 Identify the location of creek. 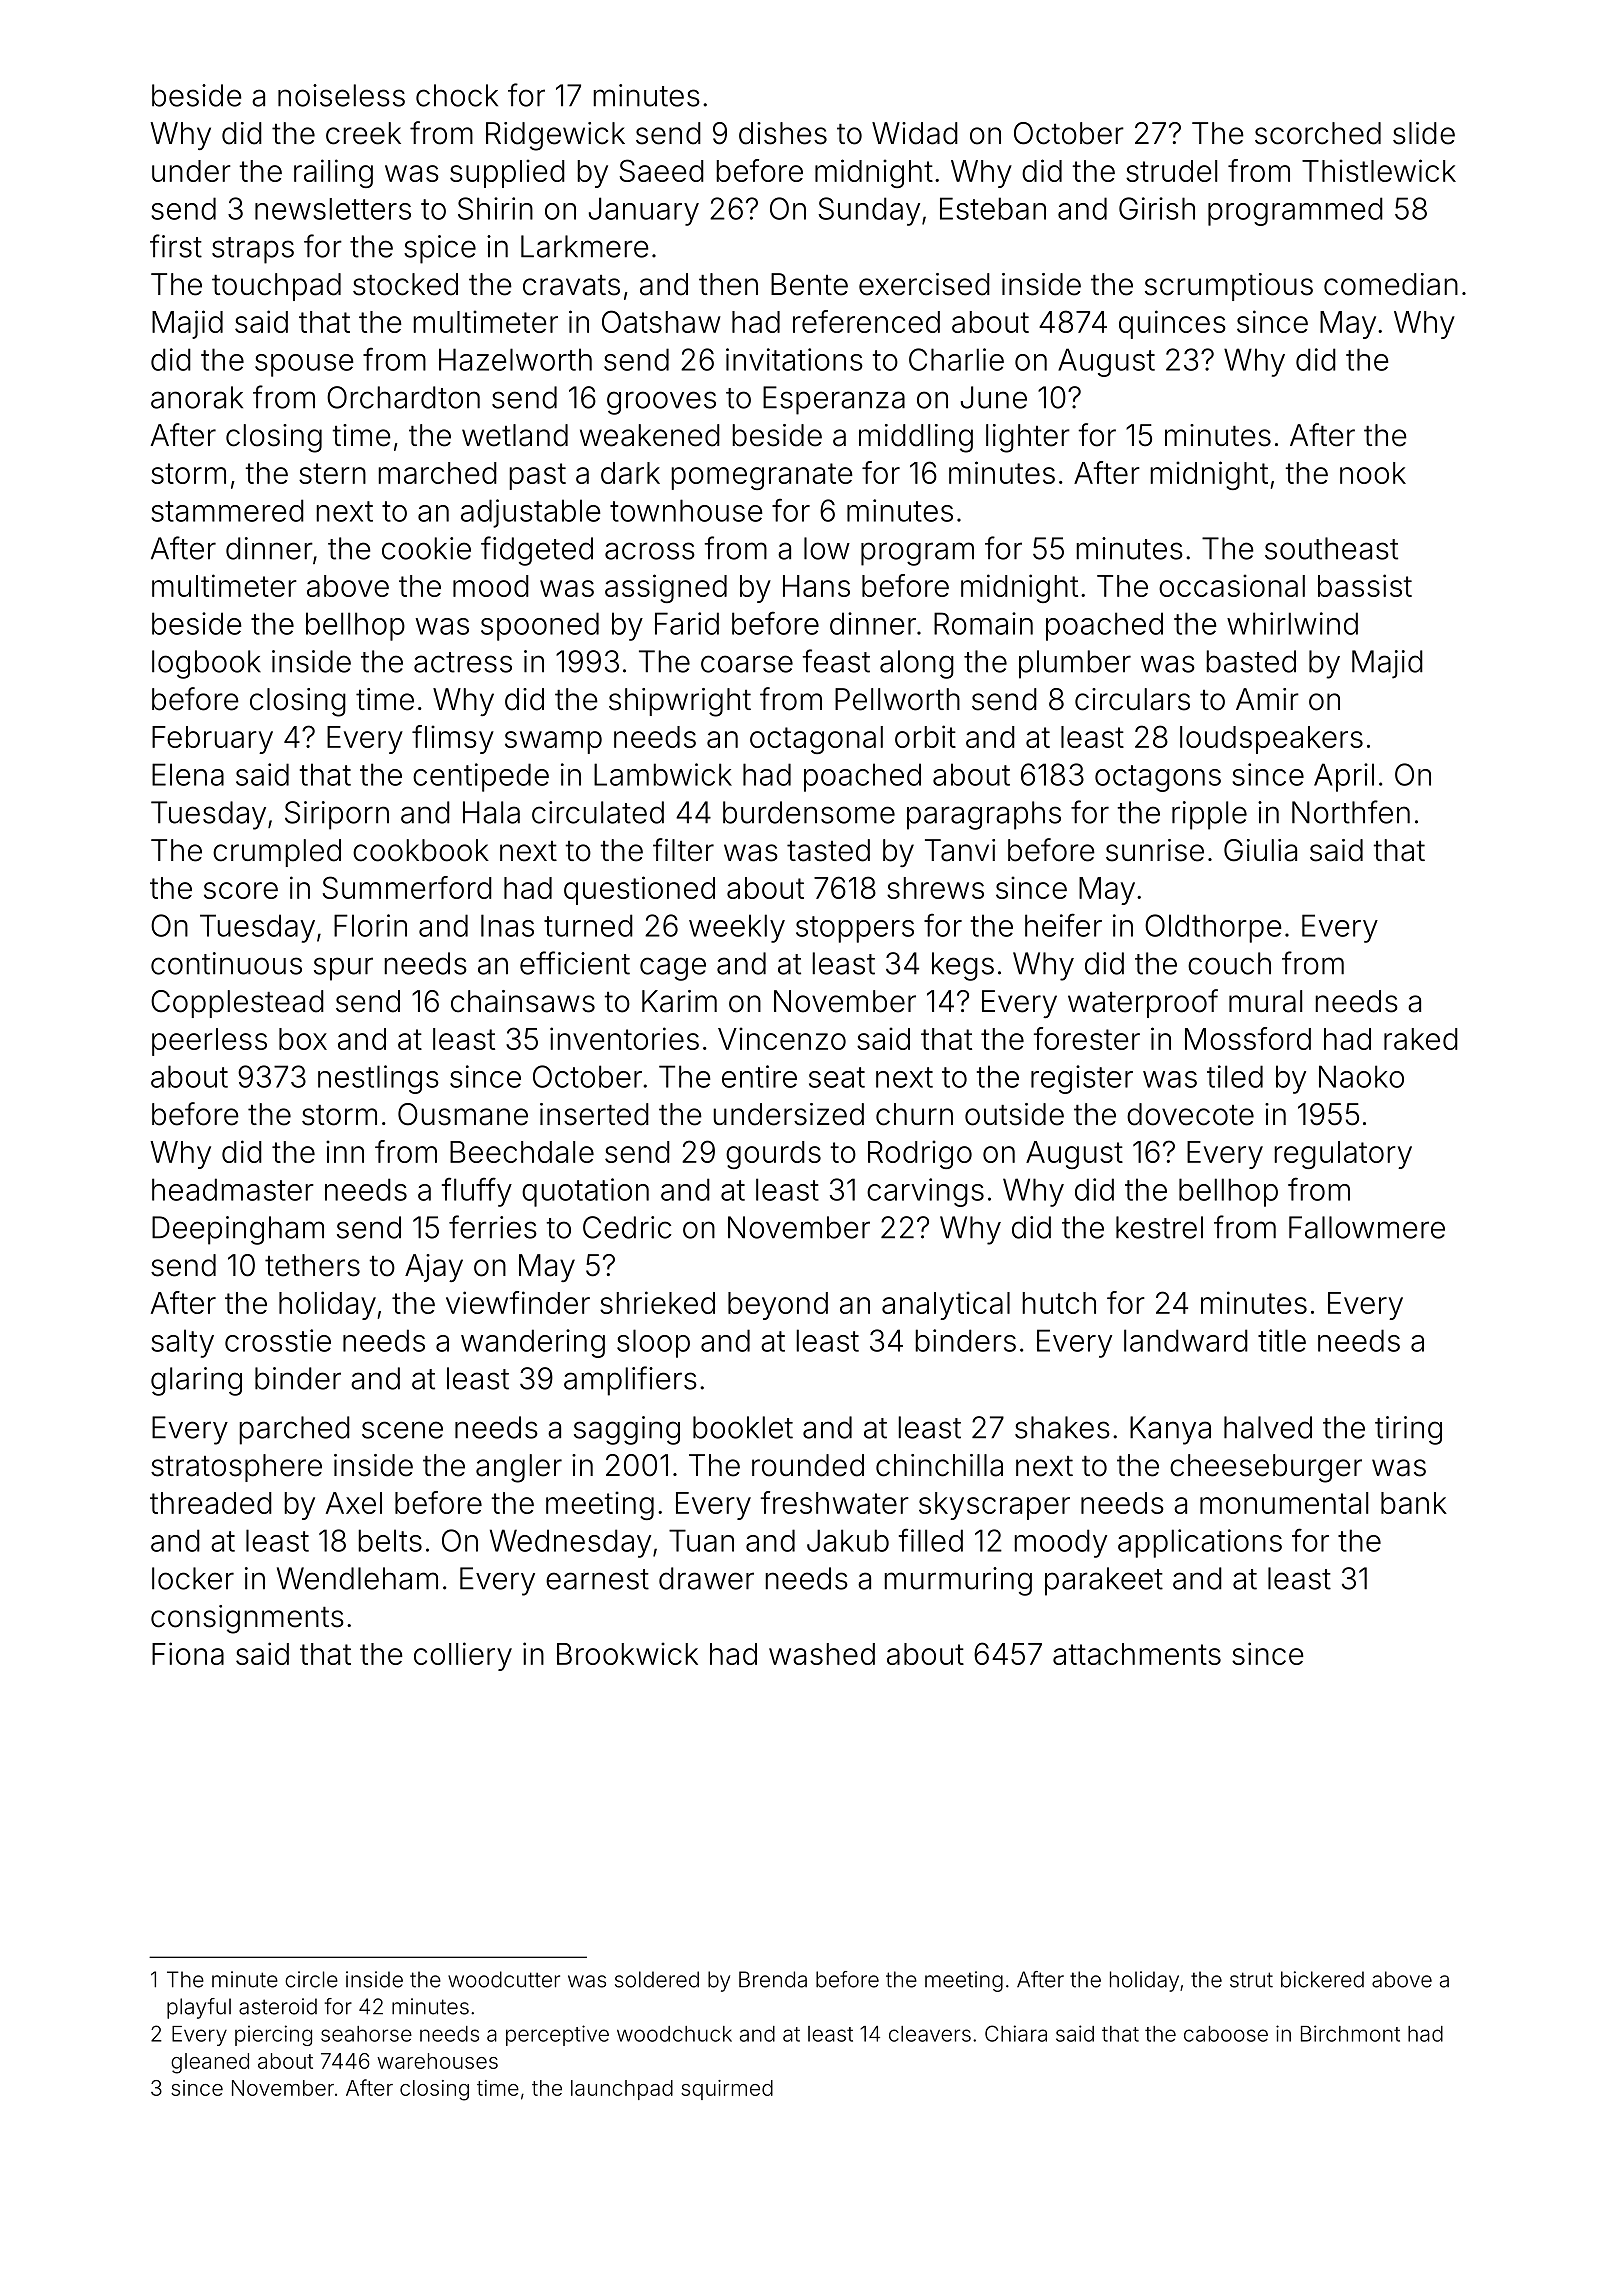
(363, 133).
